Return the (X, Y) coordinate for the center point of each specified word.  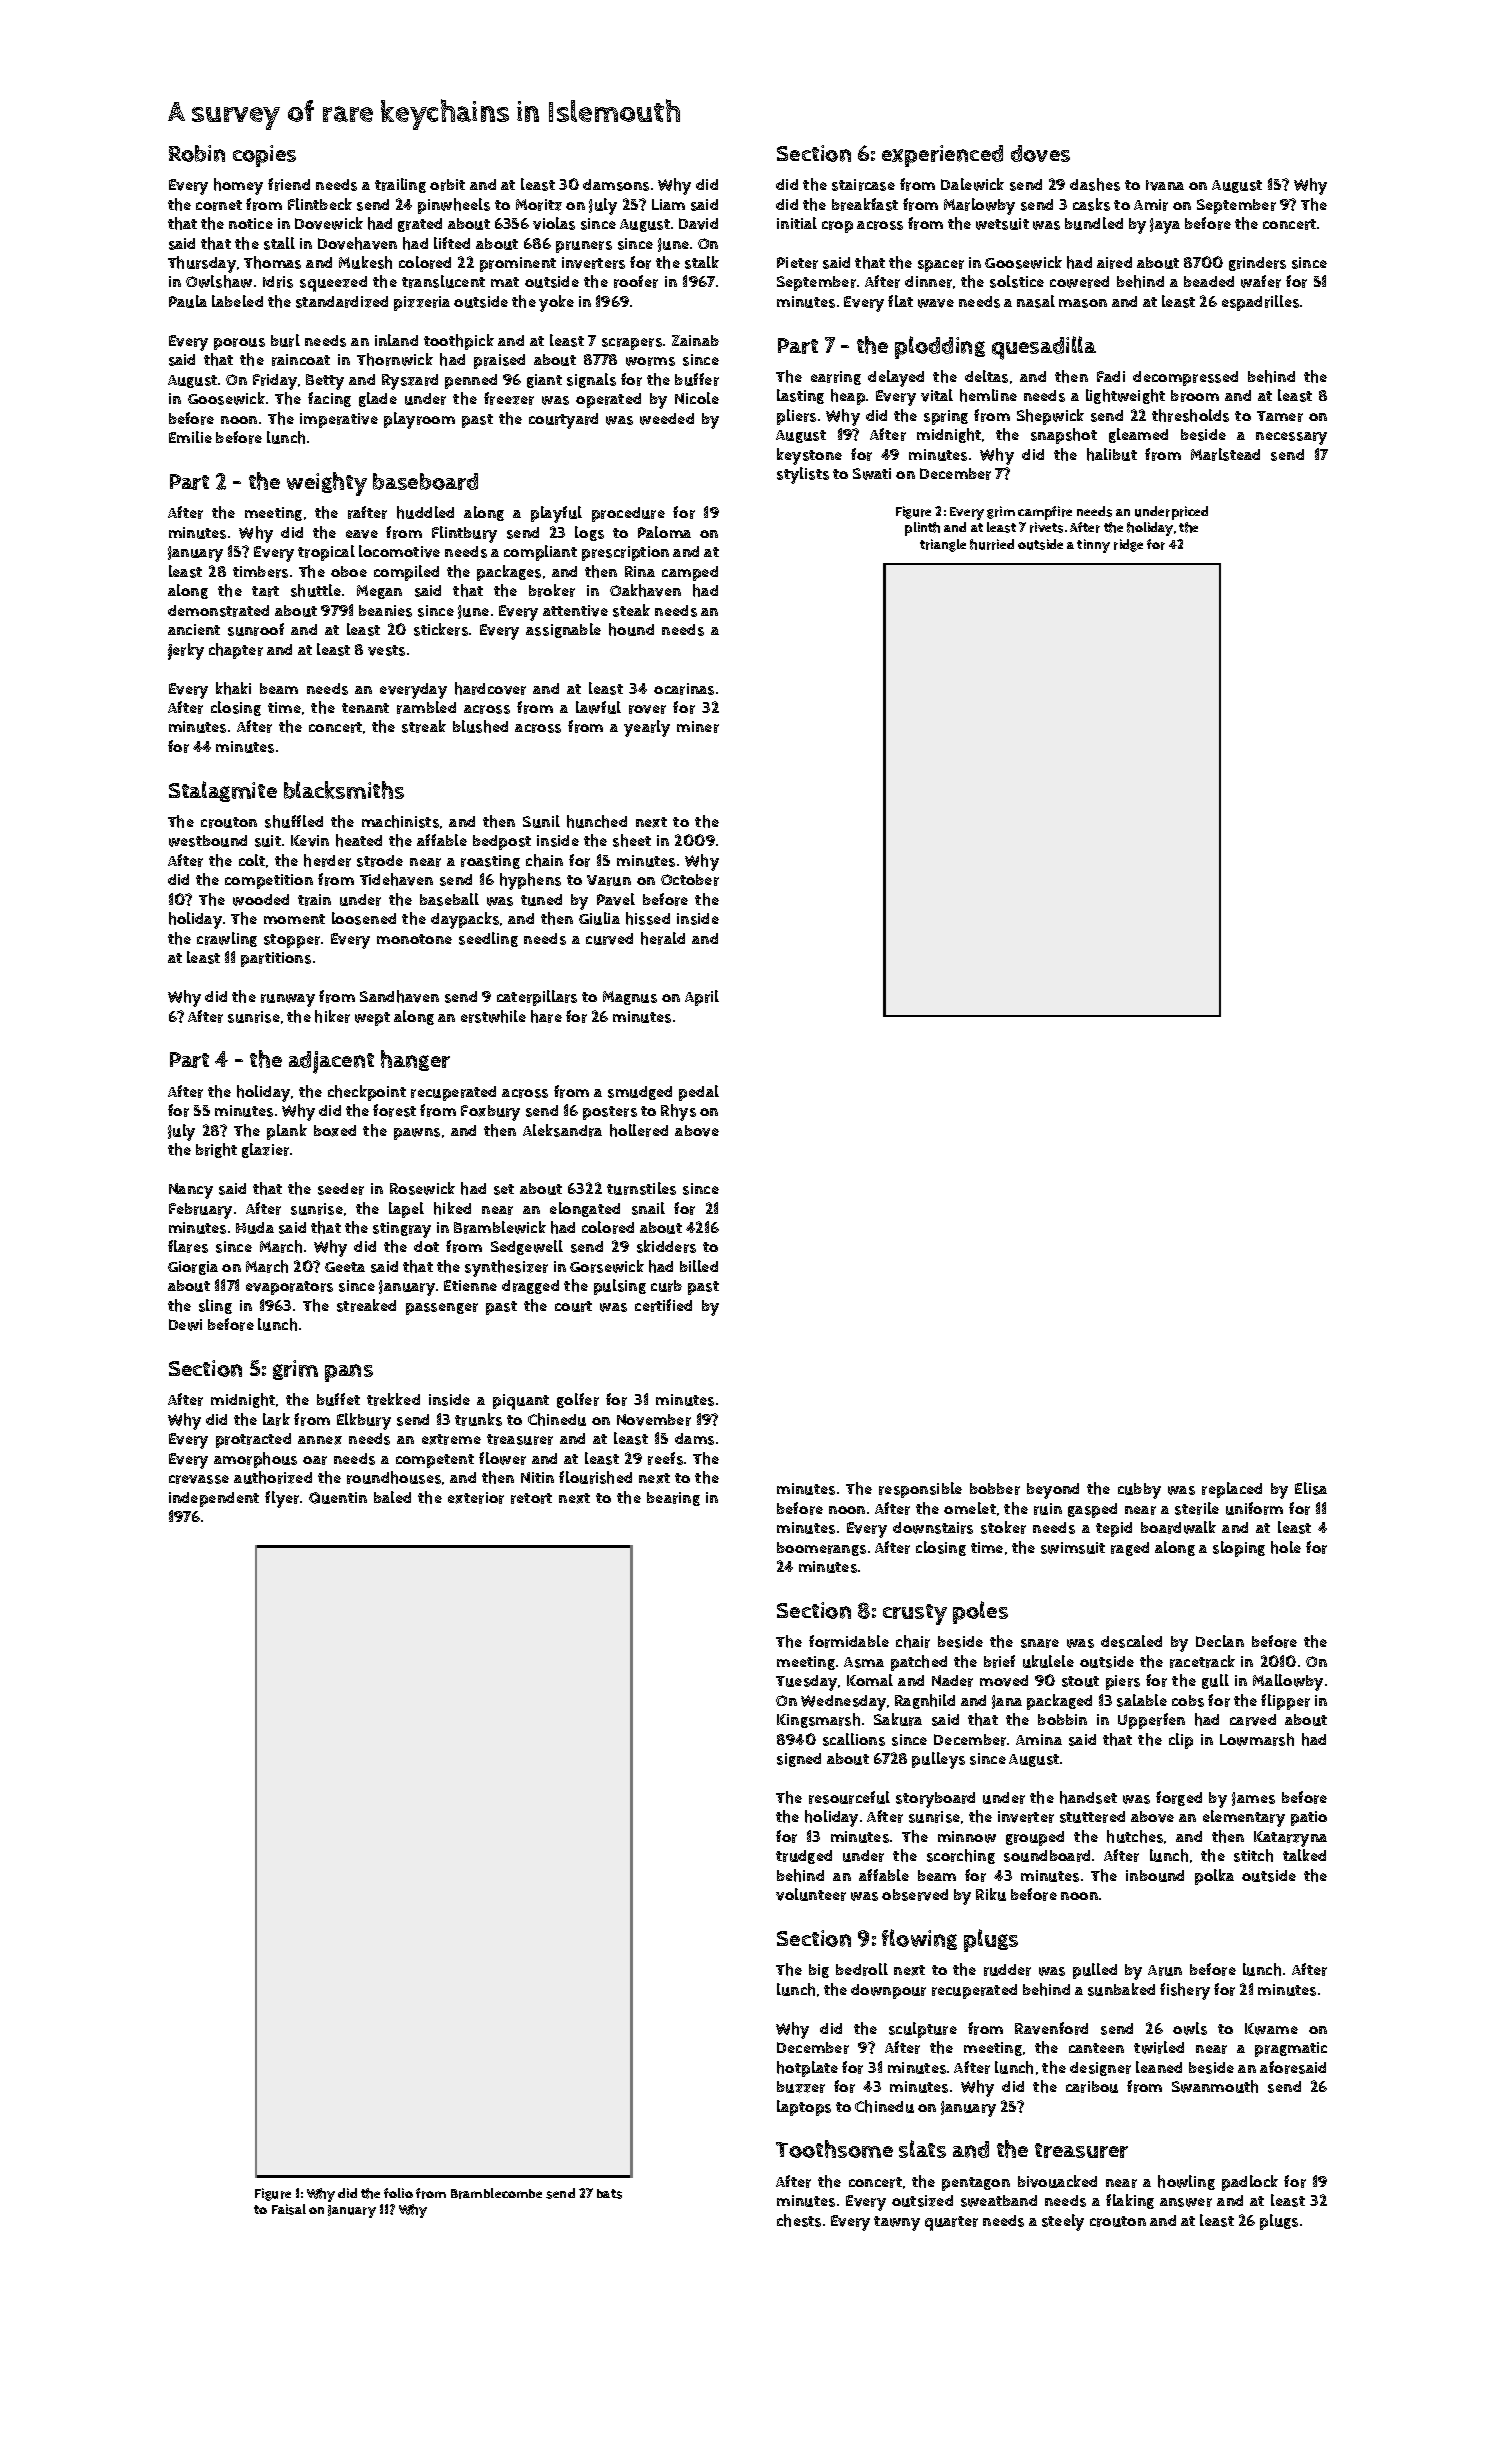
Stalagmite (223, 791)
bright (216, 1150)
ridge (1128, 545)
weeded (667, 419)
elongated (585, 1209)
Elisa (1311, 1488)
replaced (1232, 1490)
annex (320, 1440)
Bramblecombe (496, 2193)
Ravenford (1051, 2028)
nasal (1036, 301)
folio (398, 2193)
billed (699, 1266)
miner (698, 727)
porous (239, 344)
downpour (888, 1991)
